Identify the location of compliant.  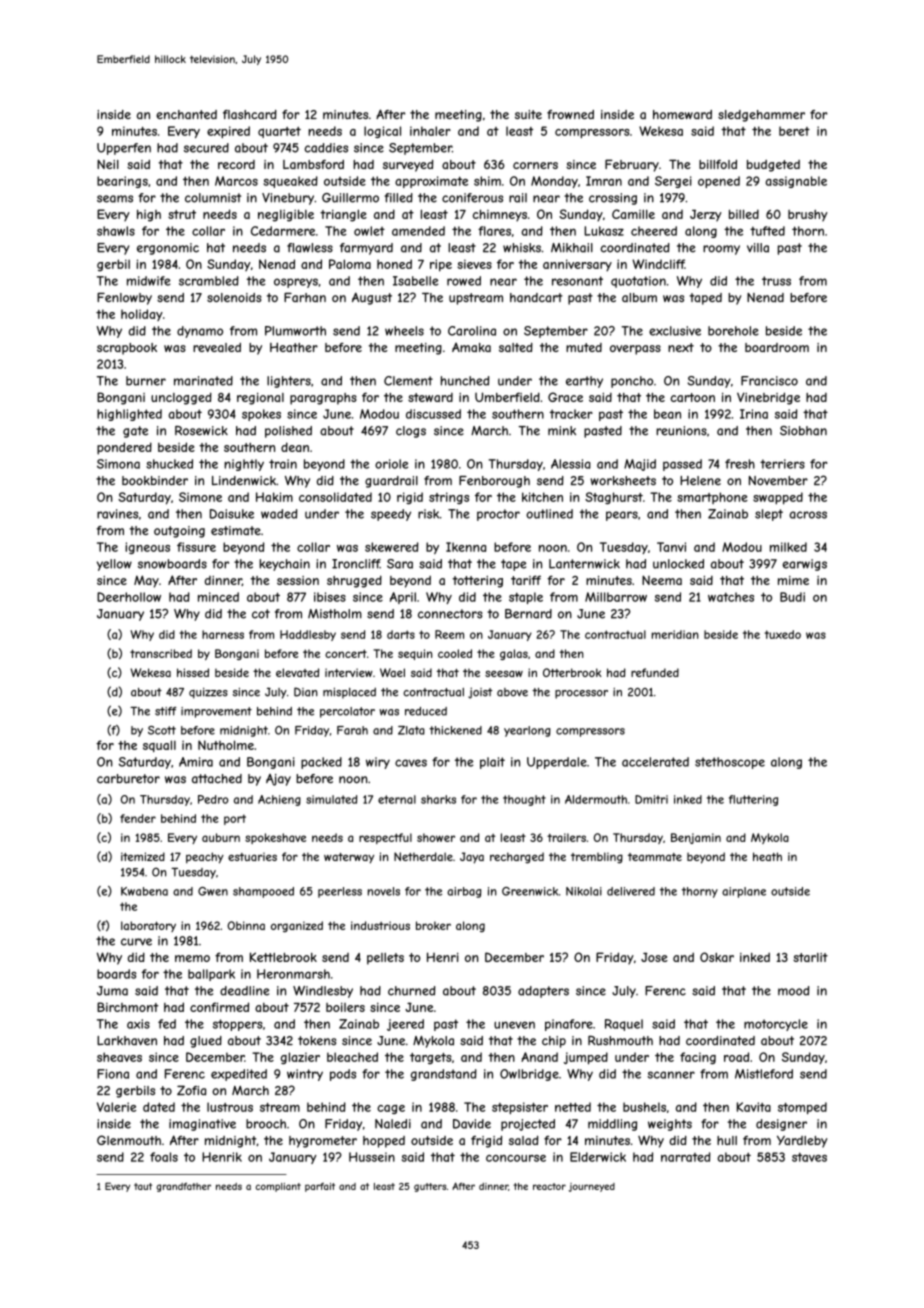
(278, 1187).
